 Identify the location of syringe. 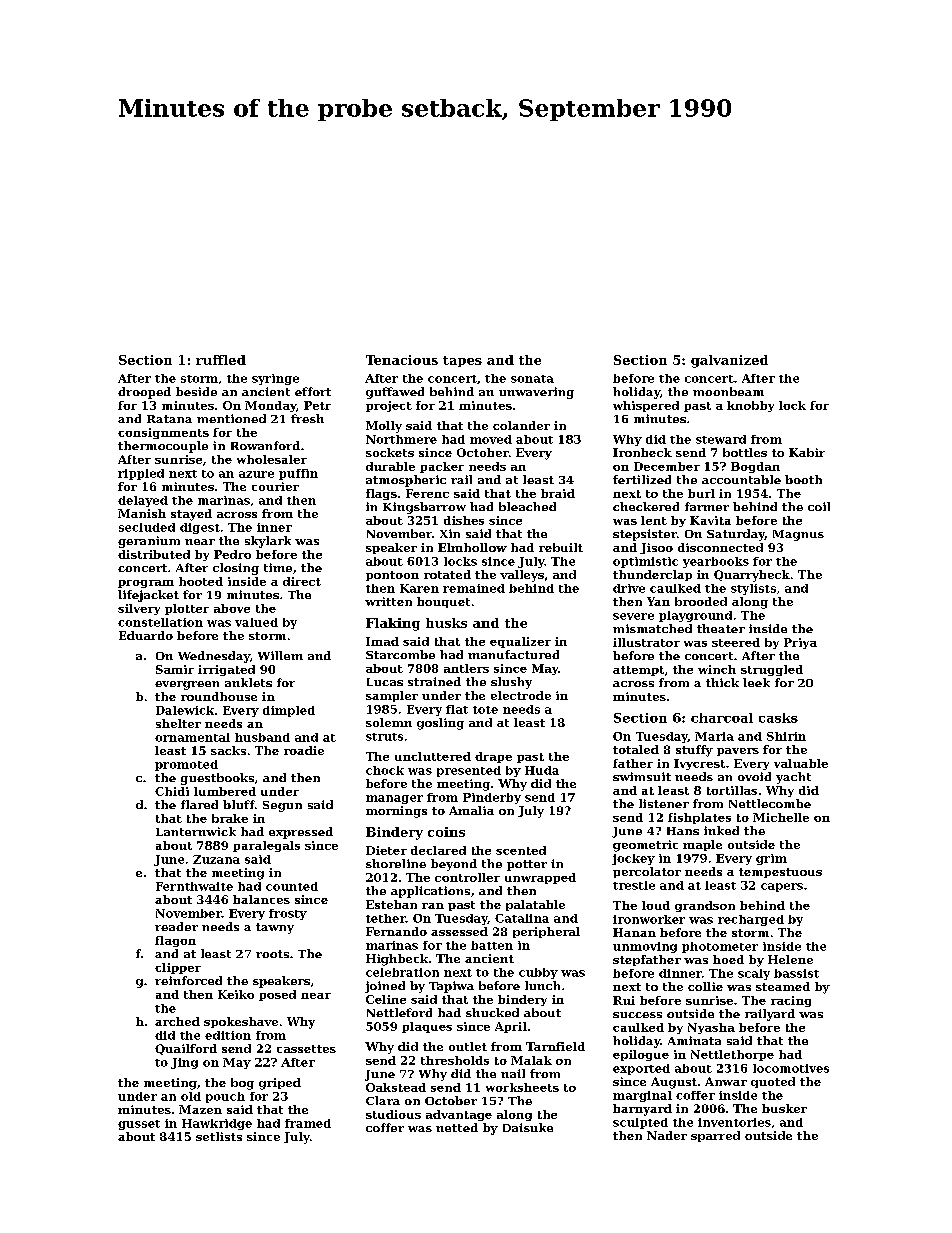
(275, 379).
